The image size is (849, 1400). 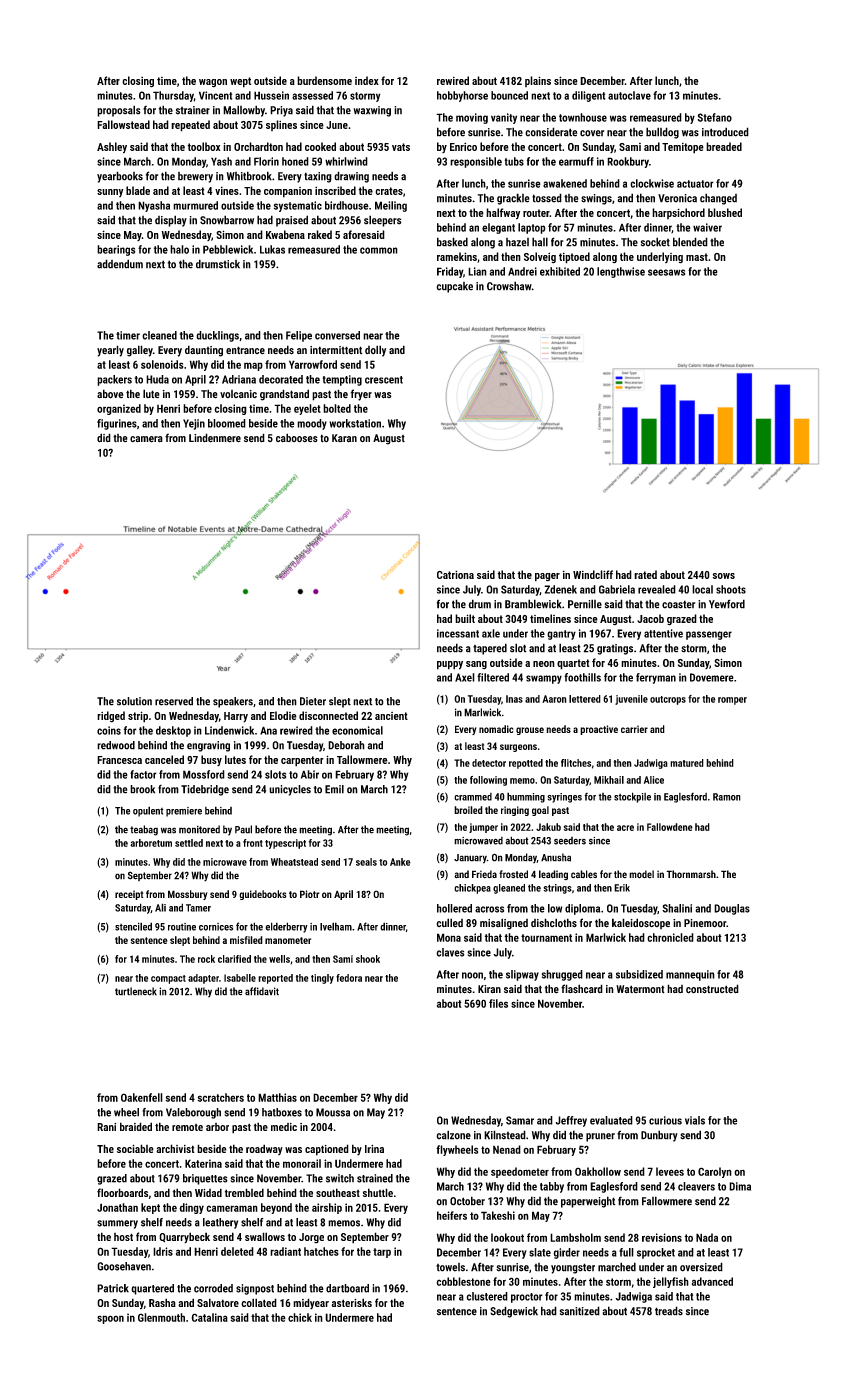 What do you see at coordinates (538, 81) in the image?
I see `plains` at bounding box center [538, 81].
